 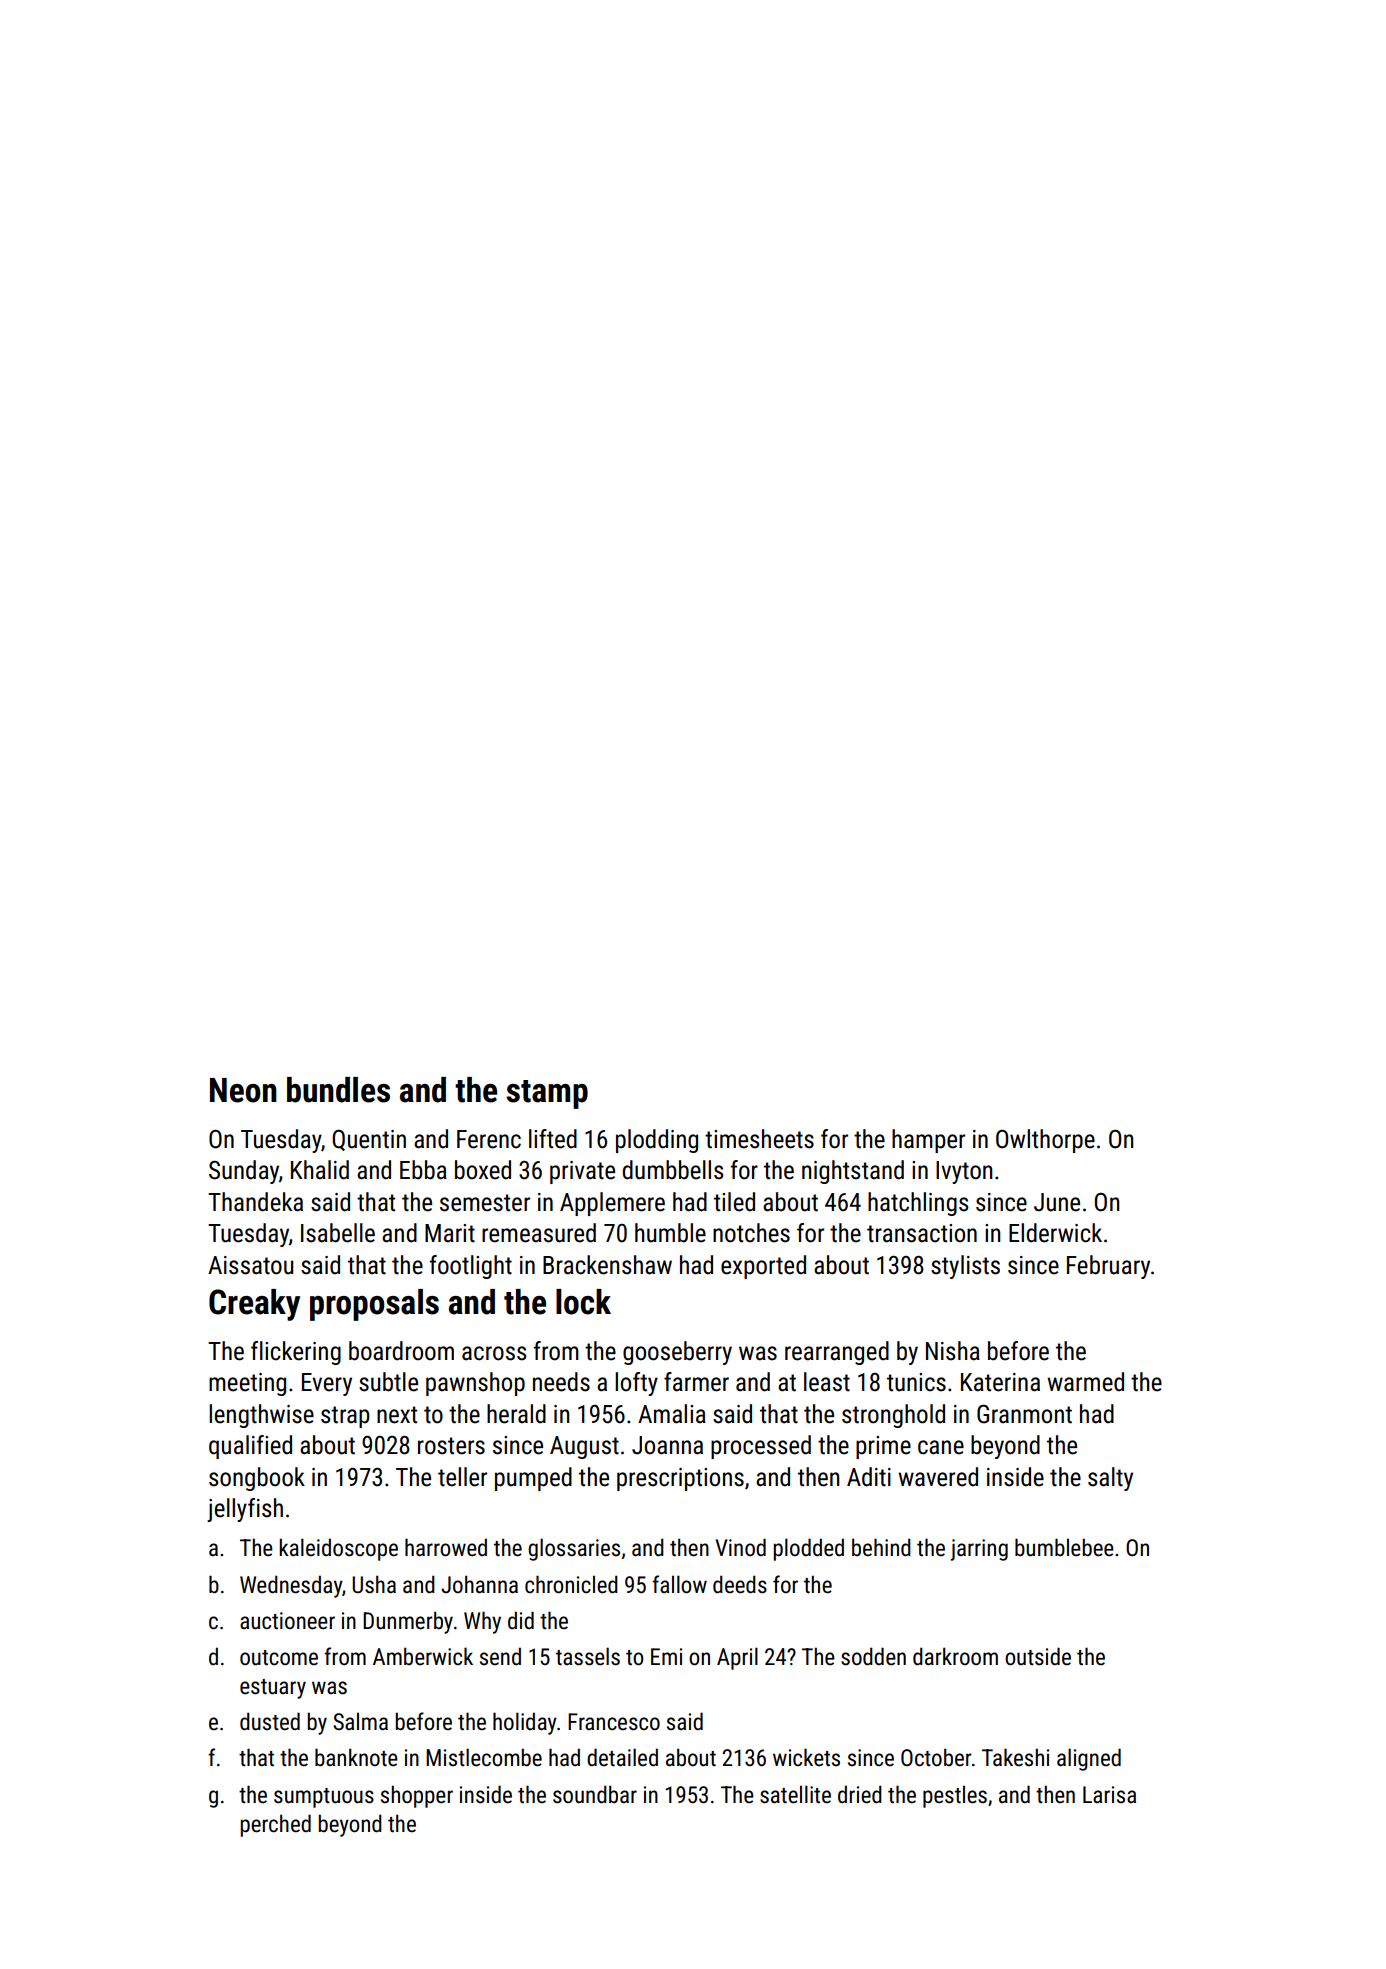 I want to click on Owlthorpe, so click(x=1045, y=1141).
